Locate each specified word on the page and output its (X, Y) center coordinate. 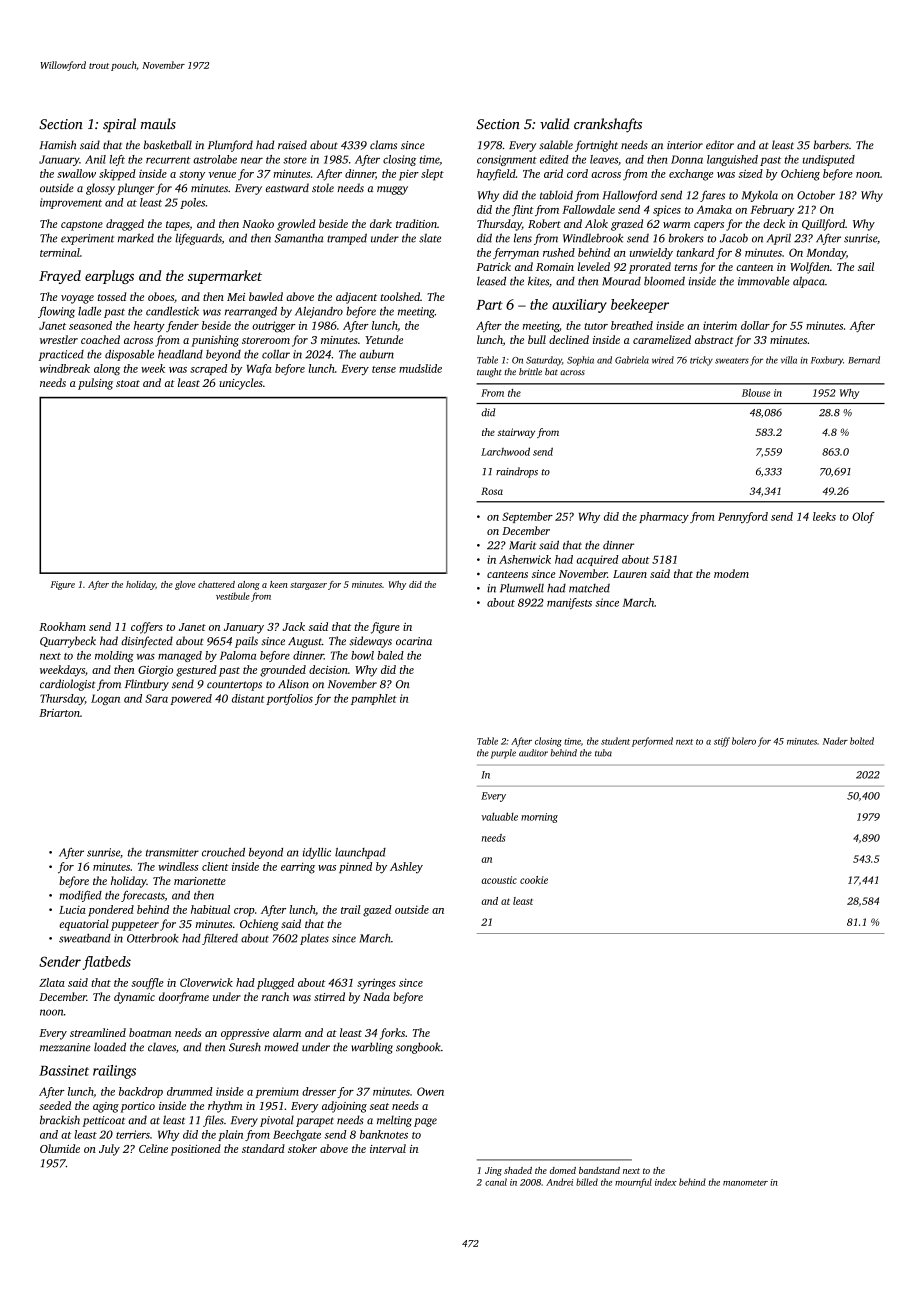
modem (731, 573)
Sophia (580, 361)
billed (587, 1182)
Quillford (823, 225)
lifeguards (198, 239)
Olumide (60, 1148)
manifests (569, 603)
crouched (223, 852)
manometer (745, 1183)
